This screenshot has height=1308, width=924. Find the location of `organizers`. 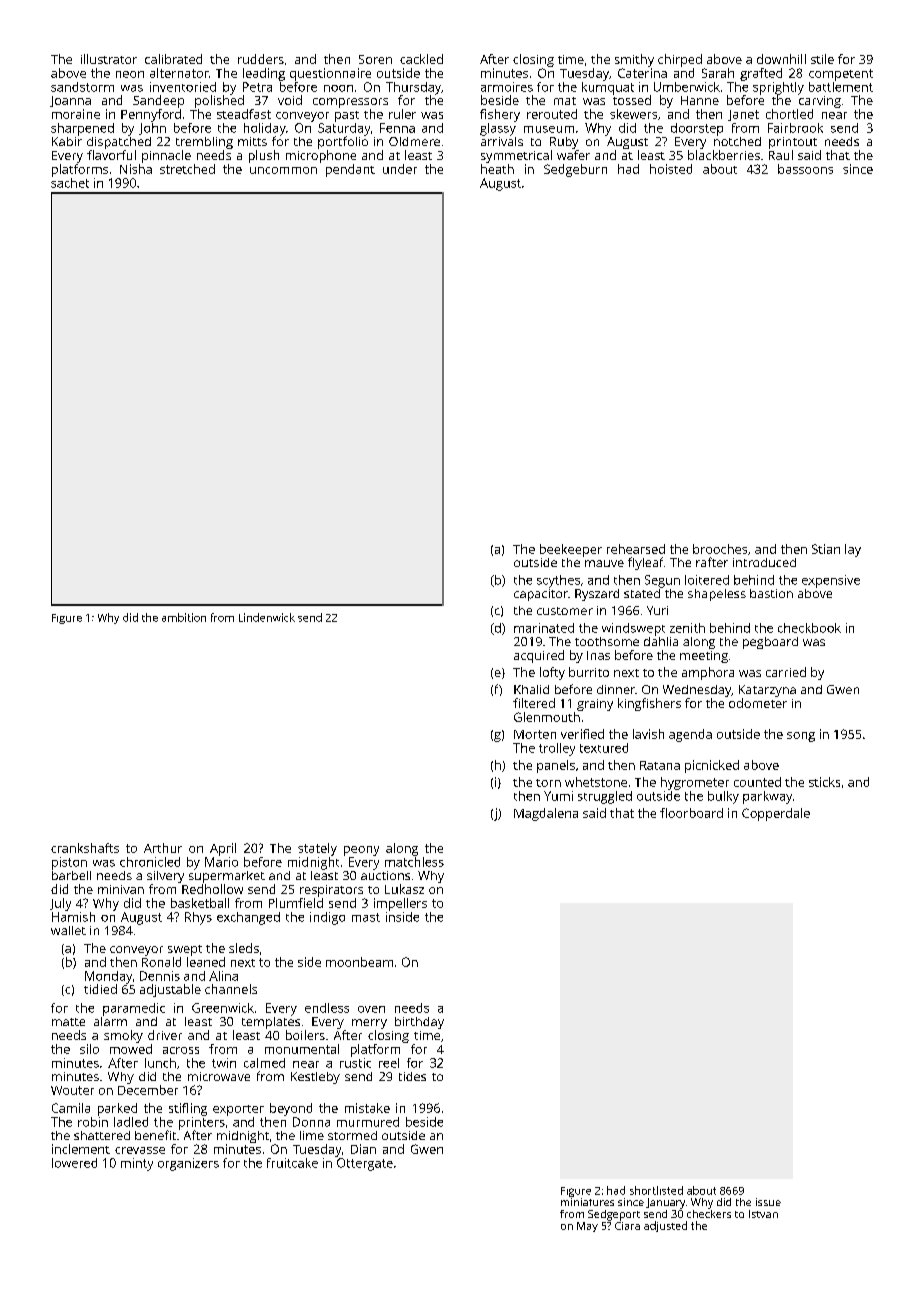

organizers is located at coordinates (188, 1164).
